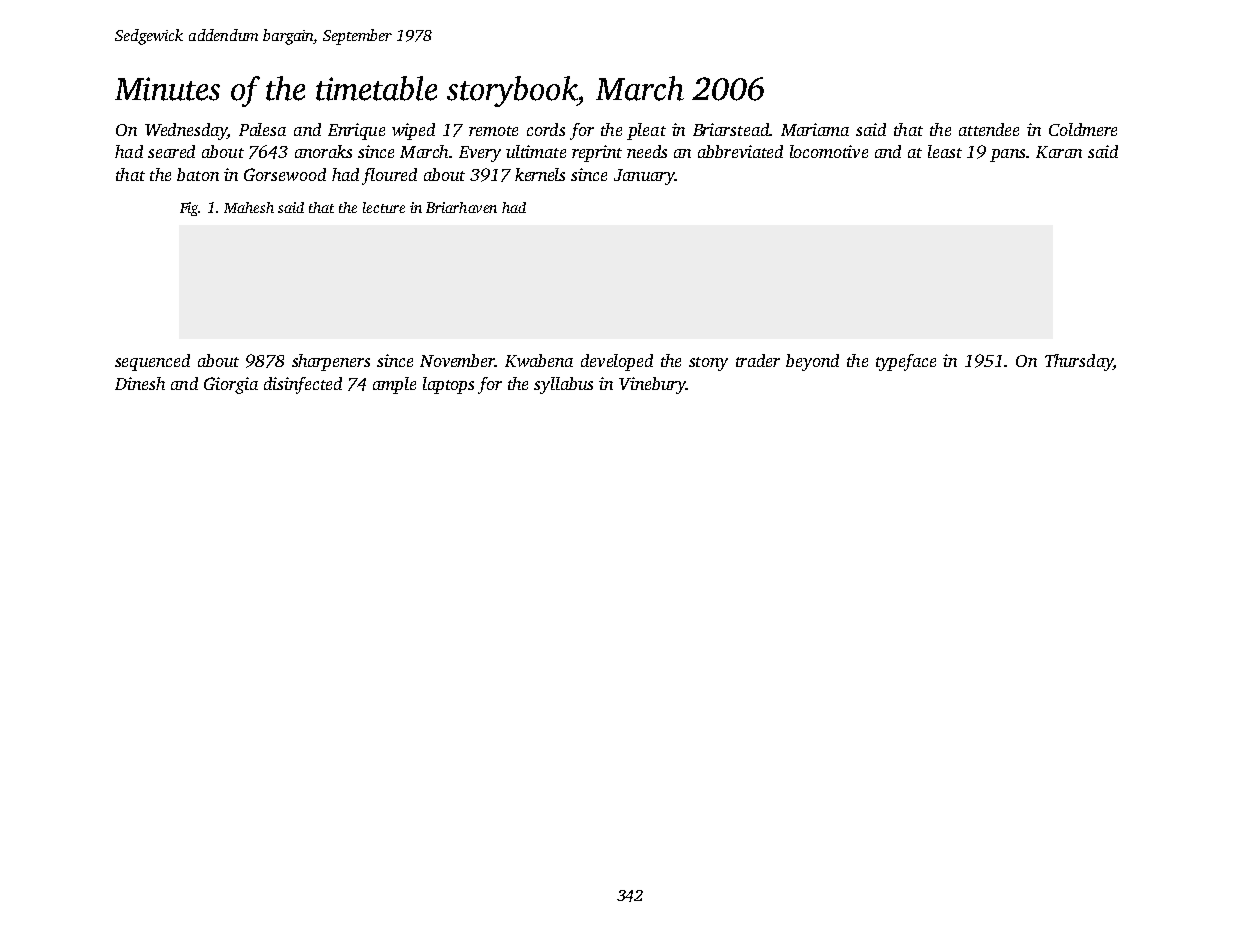  Describe the element at coordinates (461, 207) in the screenshot. I see `Briarhaven` at that location.
